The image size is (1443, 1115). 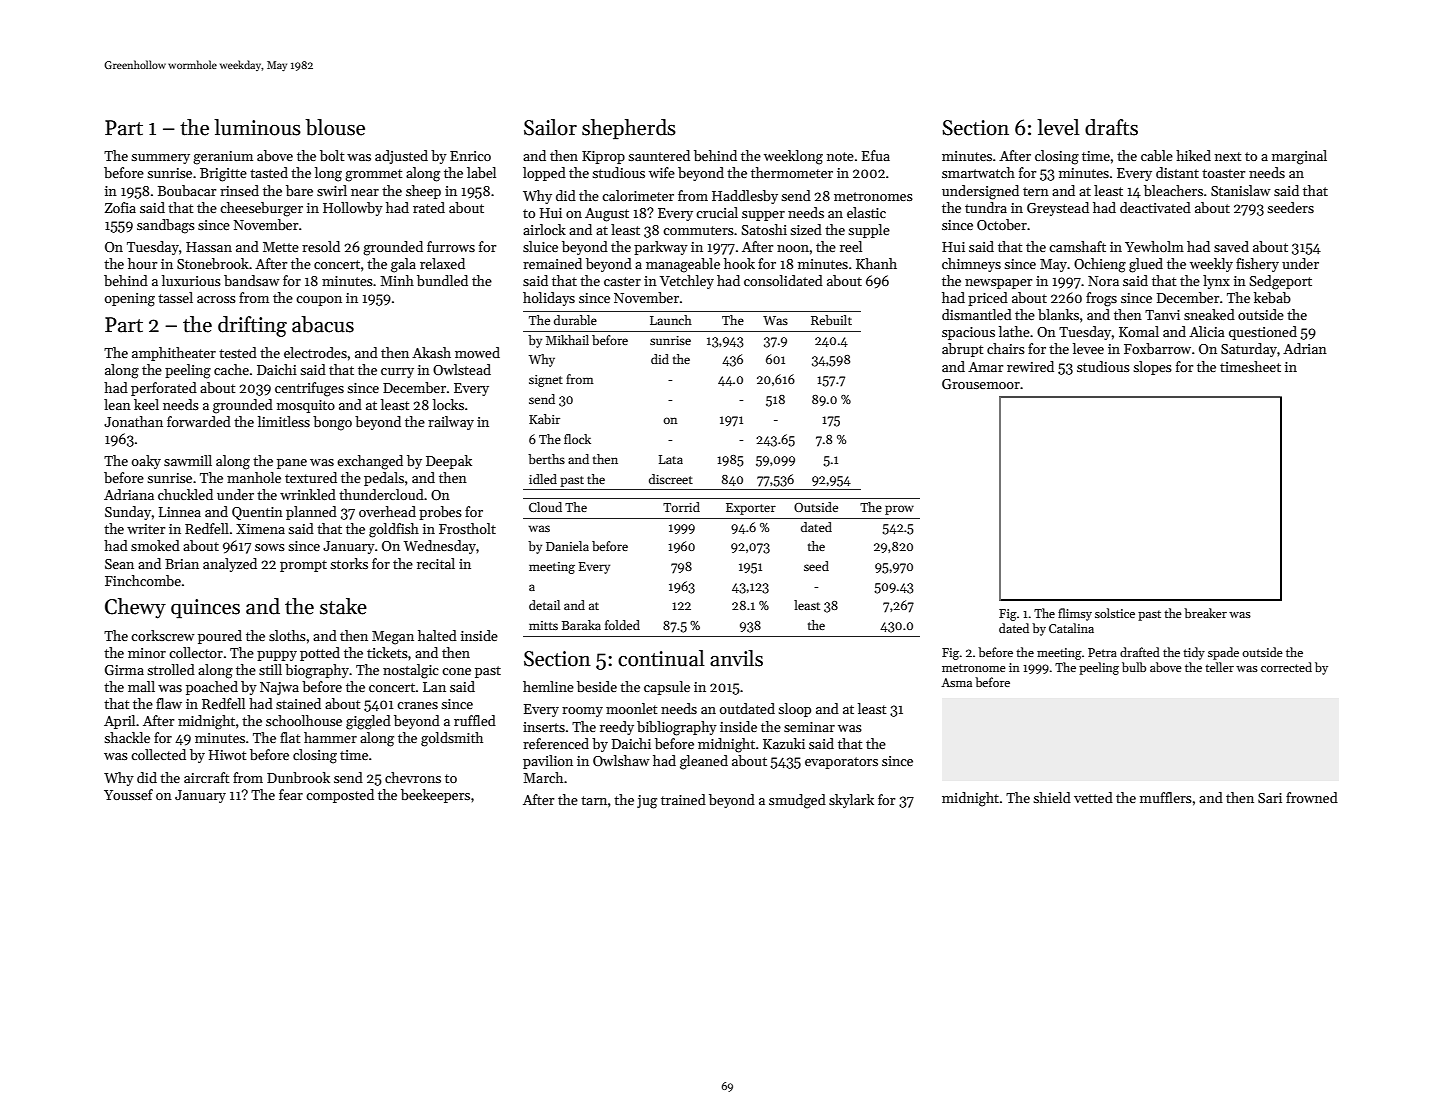 I want to click on Sean, so click(x=119, y=564).
